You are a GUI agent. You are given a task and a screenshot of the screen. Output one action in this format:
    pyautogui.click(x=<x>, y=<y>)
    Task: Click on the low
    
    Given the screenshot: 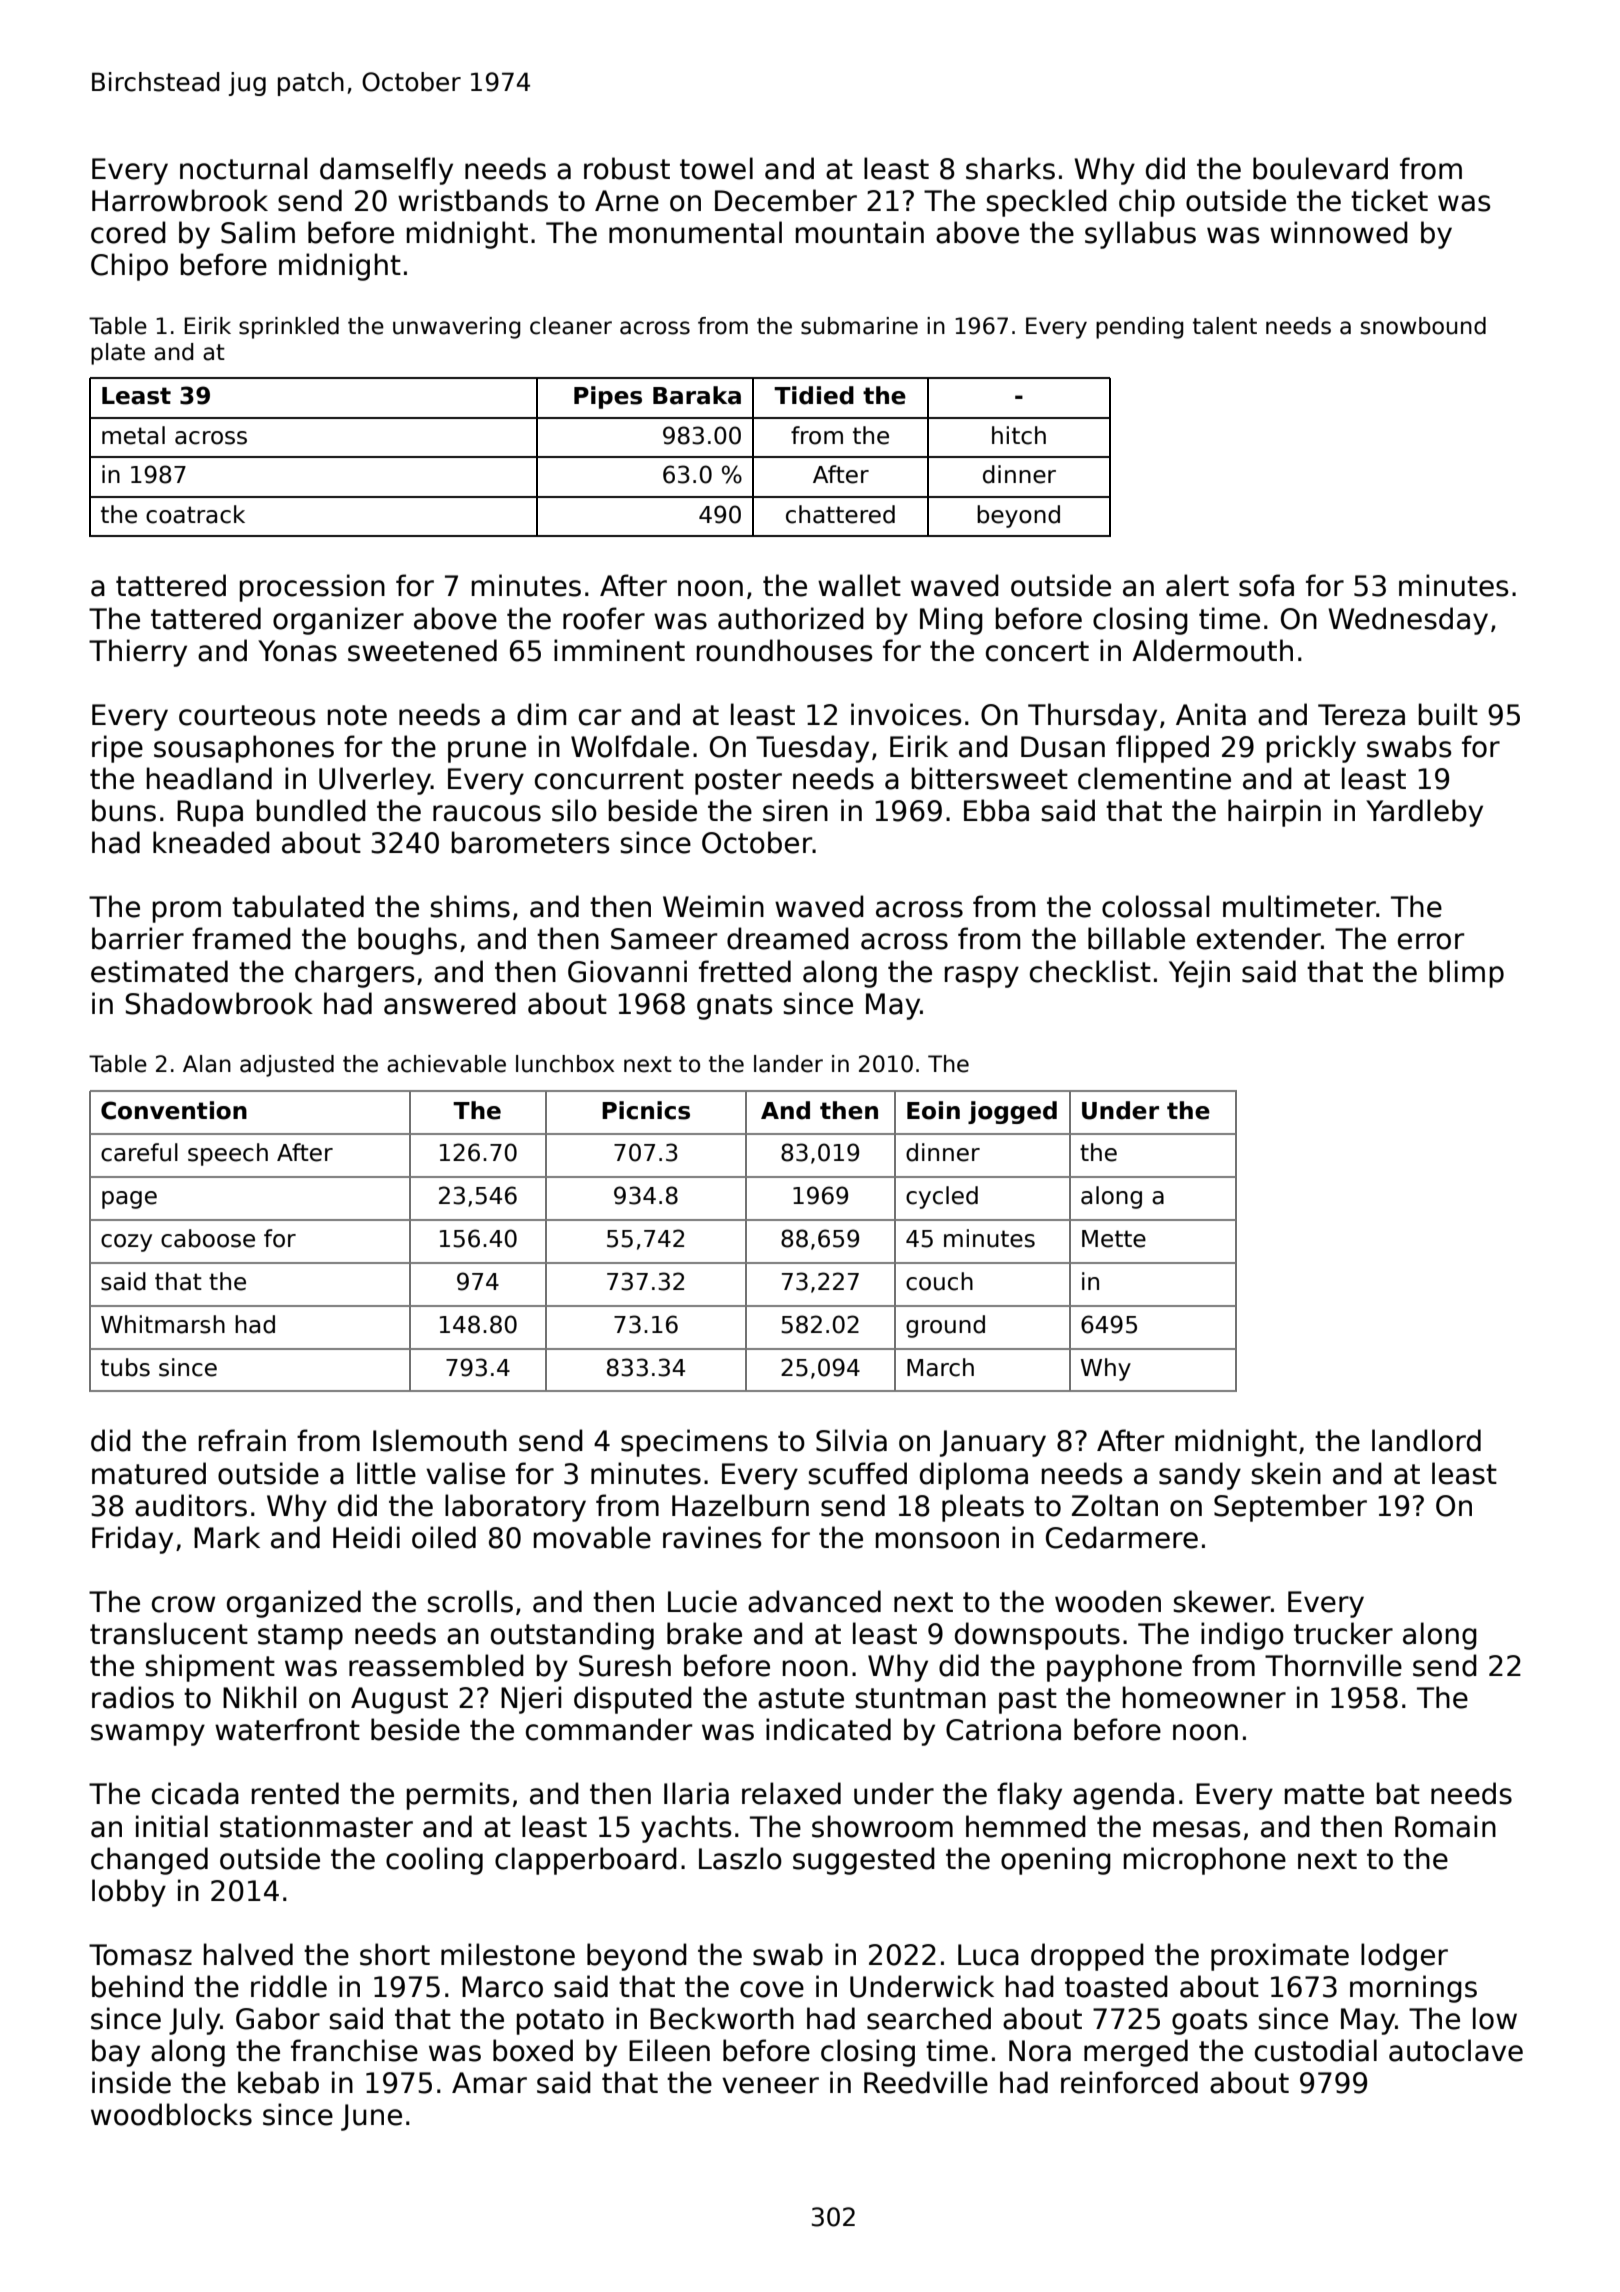 What is the action you would take?
    pyautogui.click(x=1495, y=2018)
